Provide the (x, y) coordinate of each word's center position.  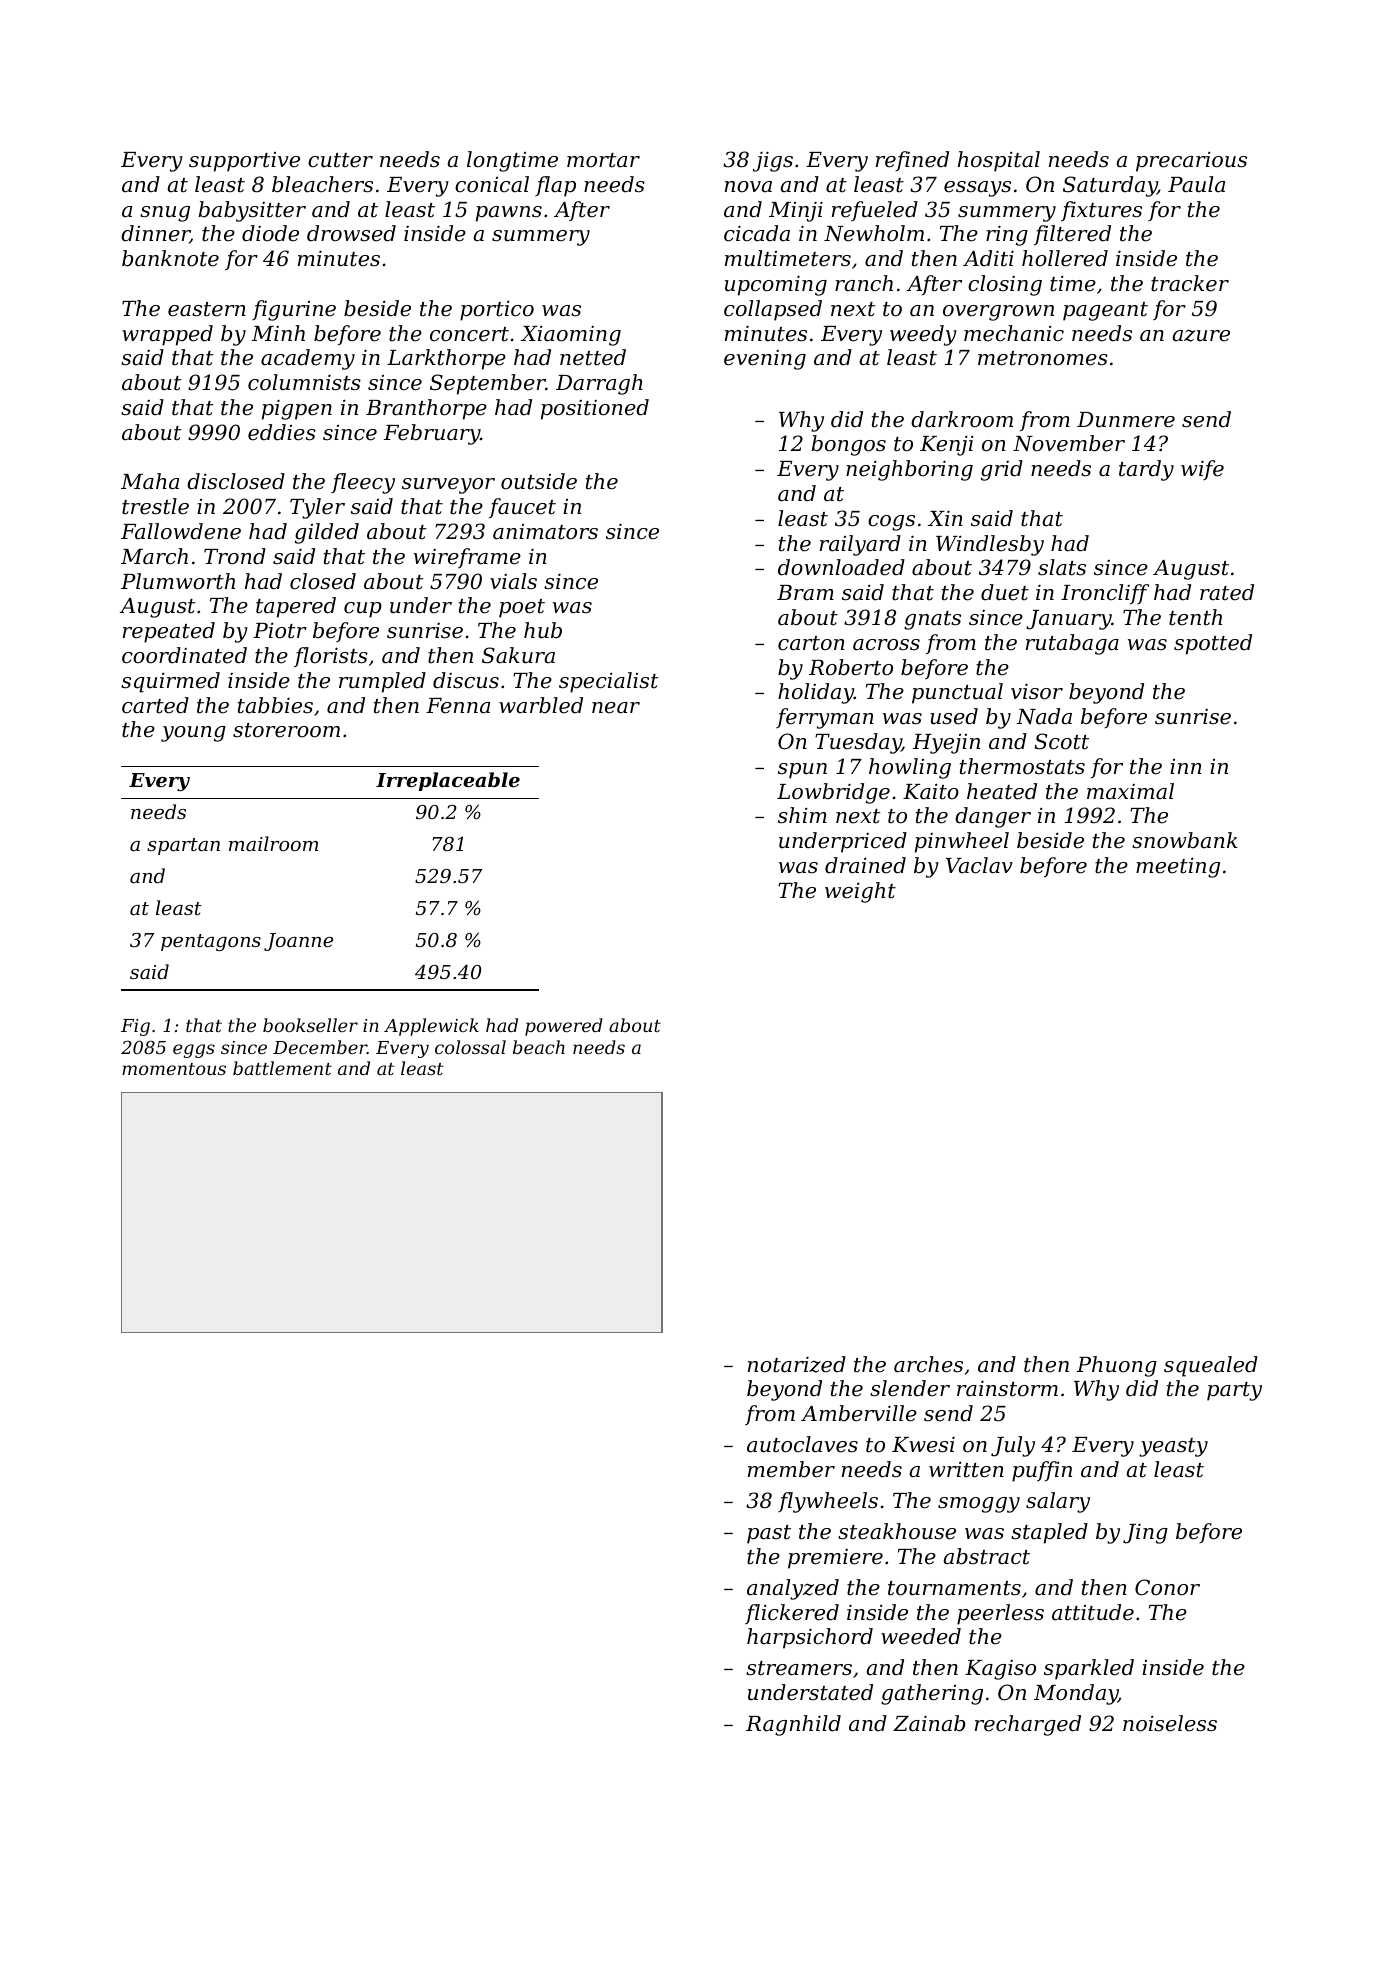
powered (564, 1027)
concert (469, 334)
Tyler (317, 508)
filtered (1072, 235)
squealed (1211, 1366)
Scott (1062, 741)
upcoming (776, 285)
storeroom (286, 730)
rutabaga (1072, 644)
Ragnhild (793, 1725)
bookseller (310, 1025)
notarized (797, 1364)
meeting (1178, 867)
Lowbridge (833, 793)
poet (522, 608)
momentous (174, 1069)
